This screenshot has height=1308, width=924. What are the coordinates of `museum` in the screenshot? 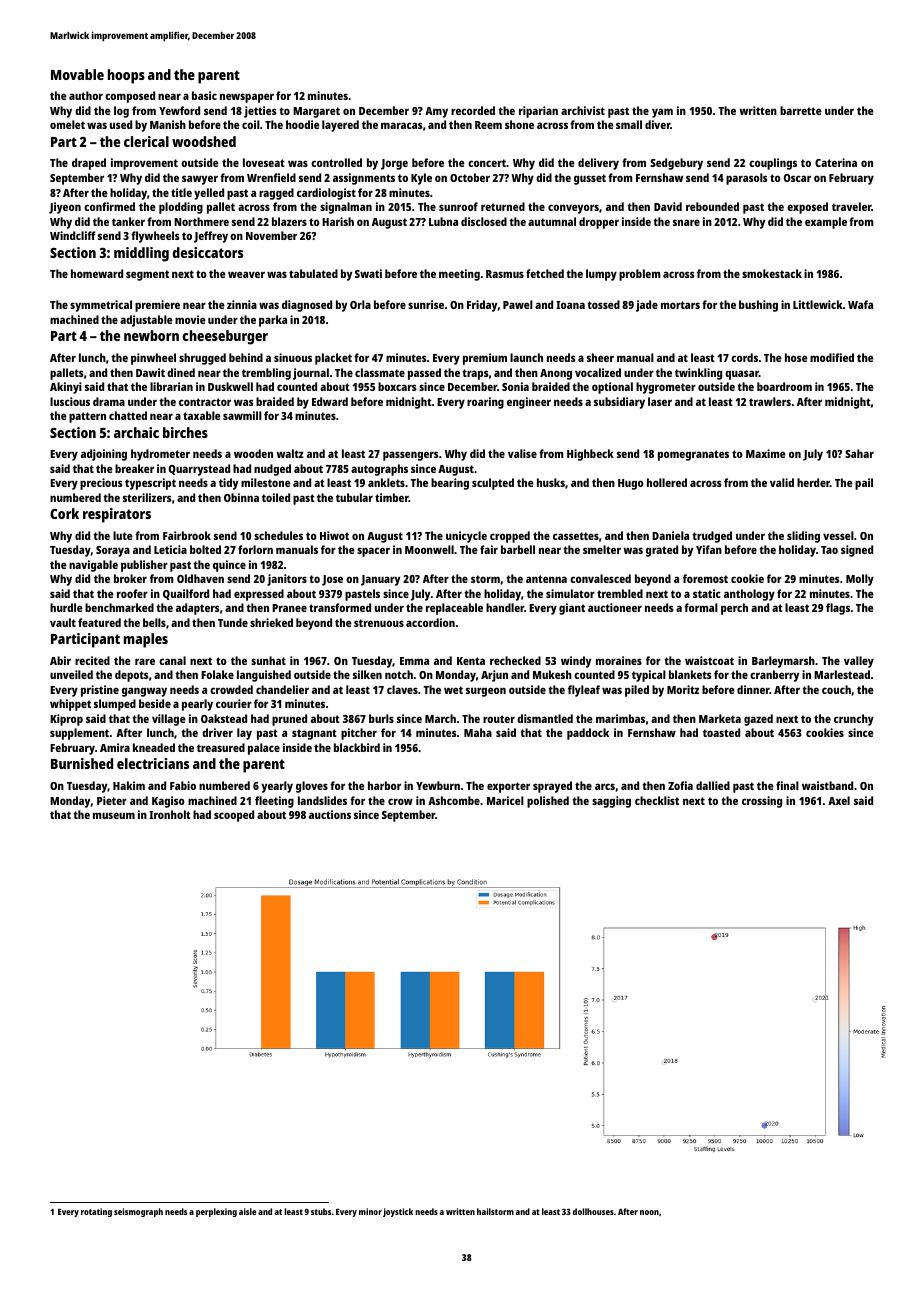 It's located at (114, 815).
